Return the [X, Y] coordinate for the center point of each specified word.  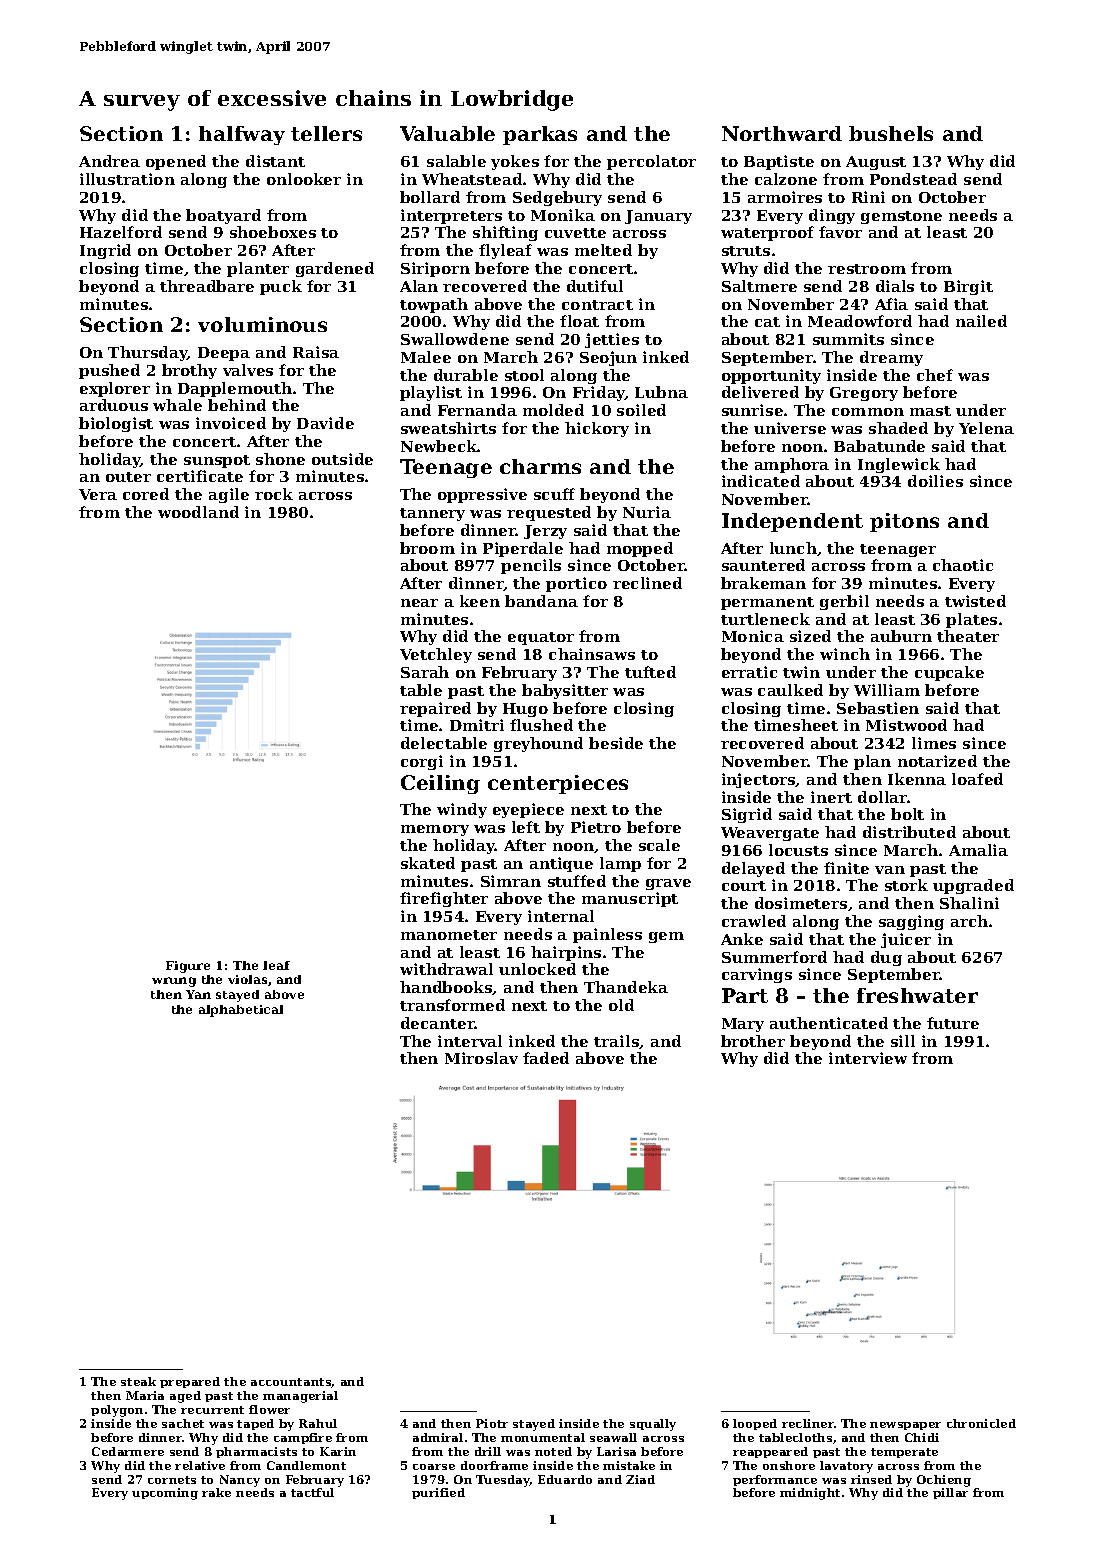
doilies [935, 481]
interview [868, 1058]
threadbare [207, 286]
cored [146, 494]
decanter [438, 1023]
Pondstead [913, 179]
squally [653, 1425]
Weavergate [770, 834]
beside [616, 743]
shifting [505, 233]
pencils [531, 566]
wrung [174, 982]
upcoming [165, 1494]
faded [546, 1058]
